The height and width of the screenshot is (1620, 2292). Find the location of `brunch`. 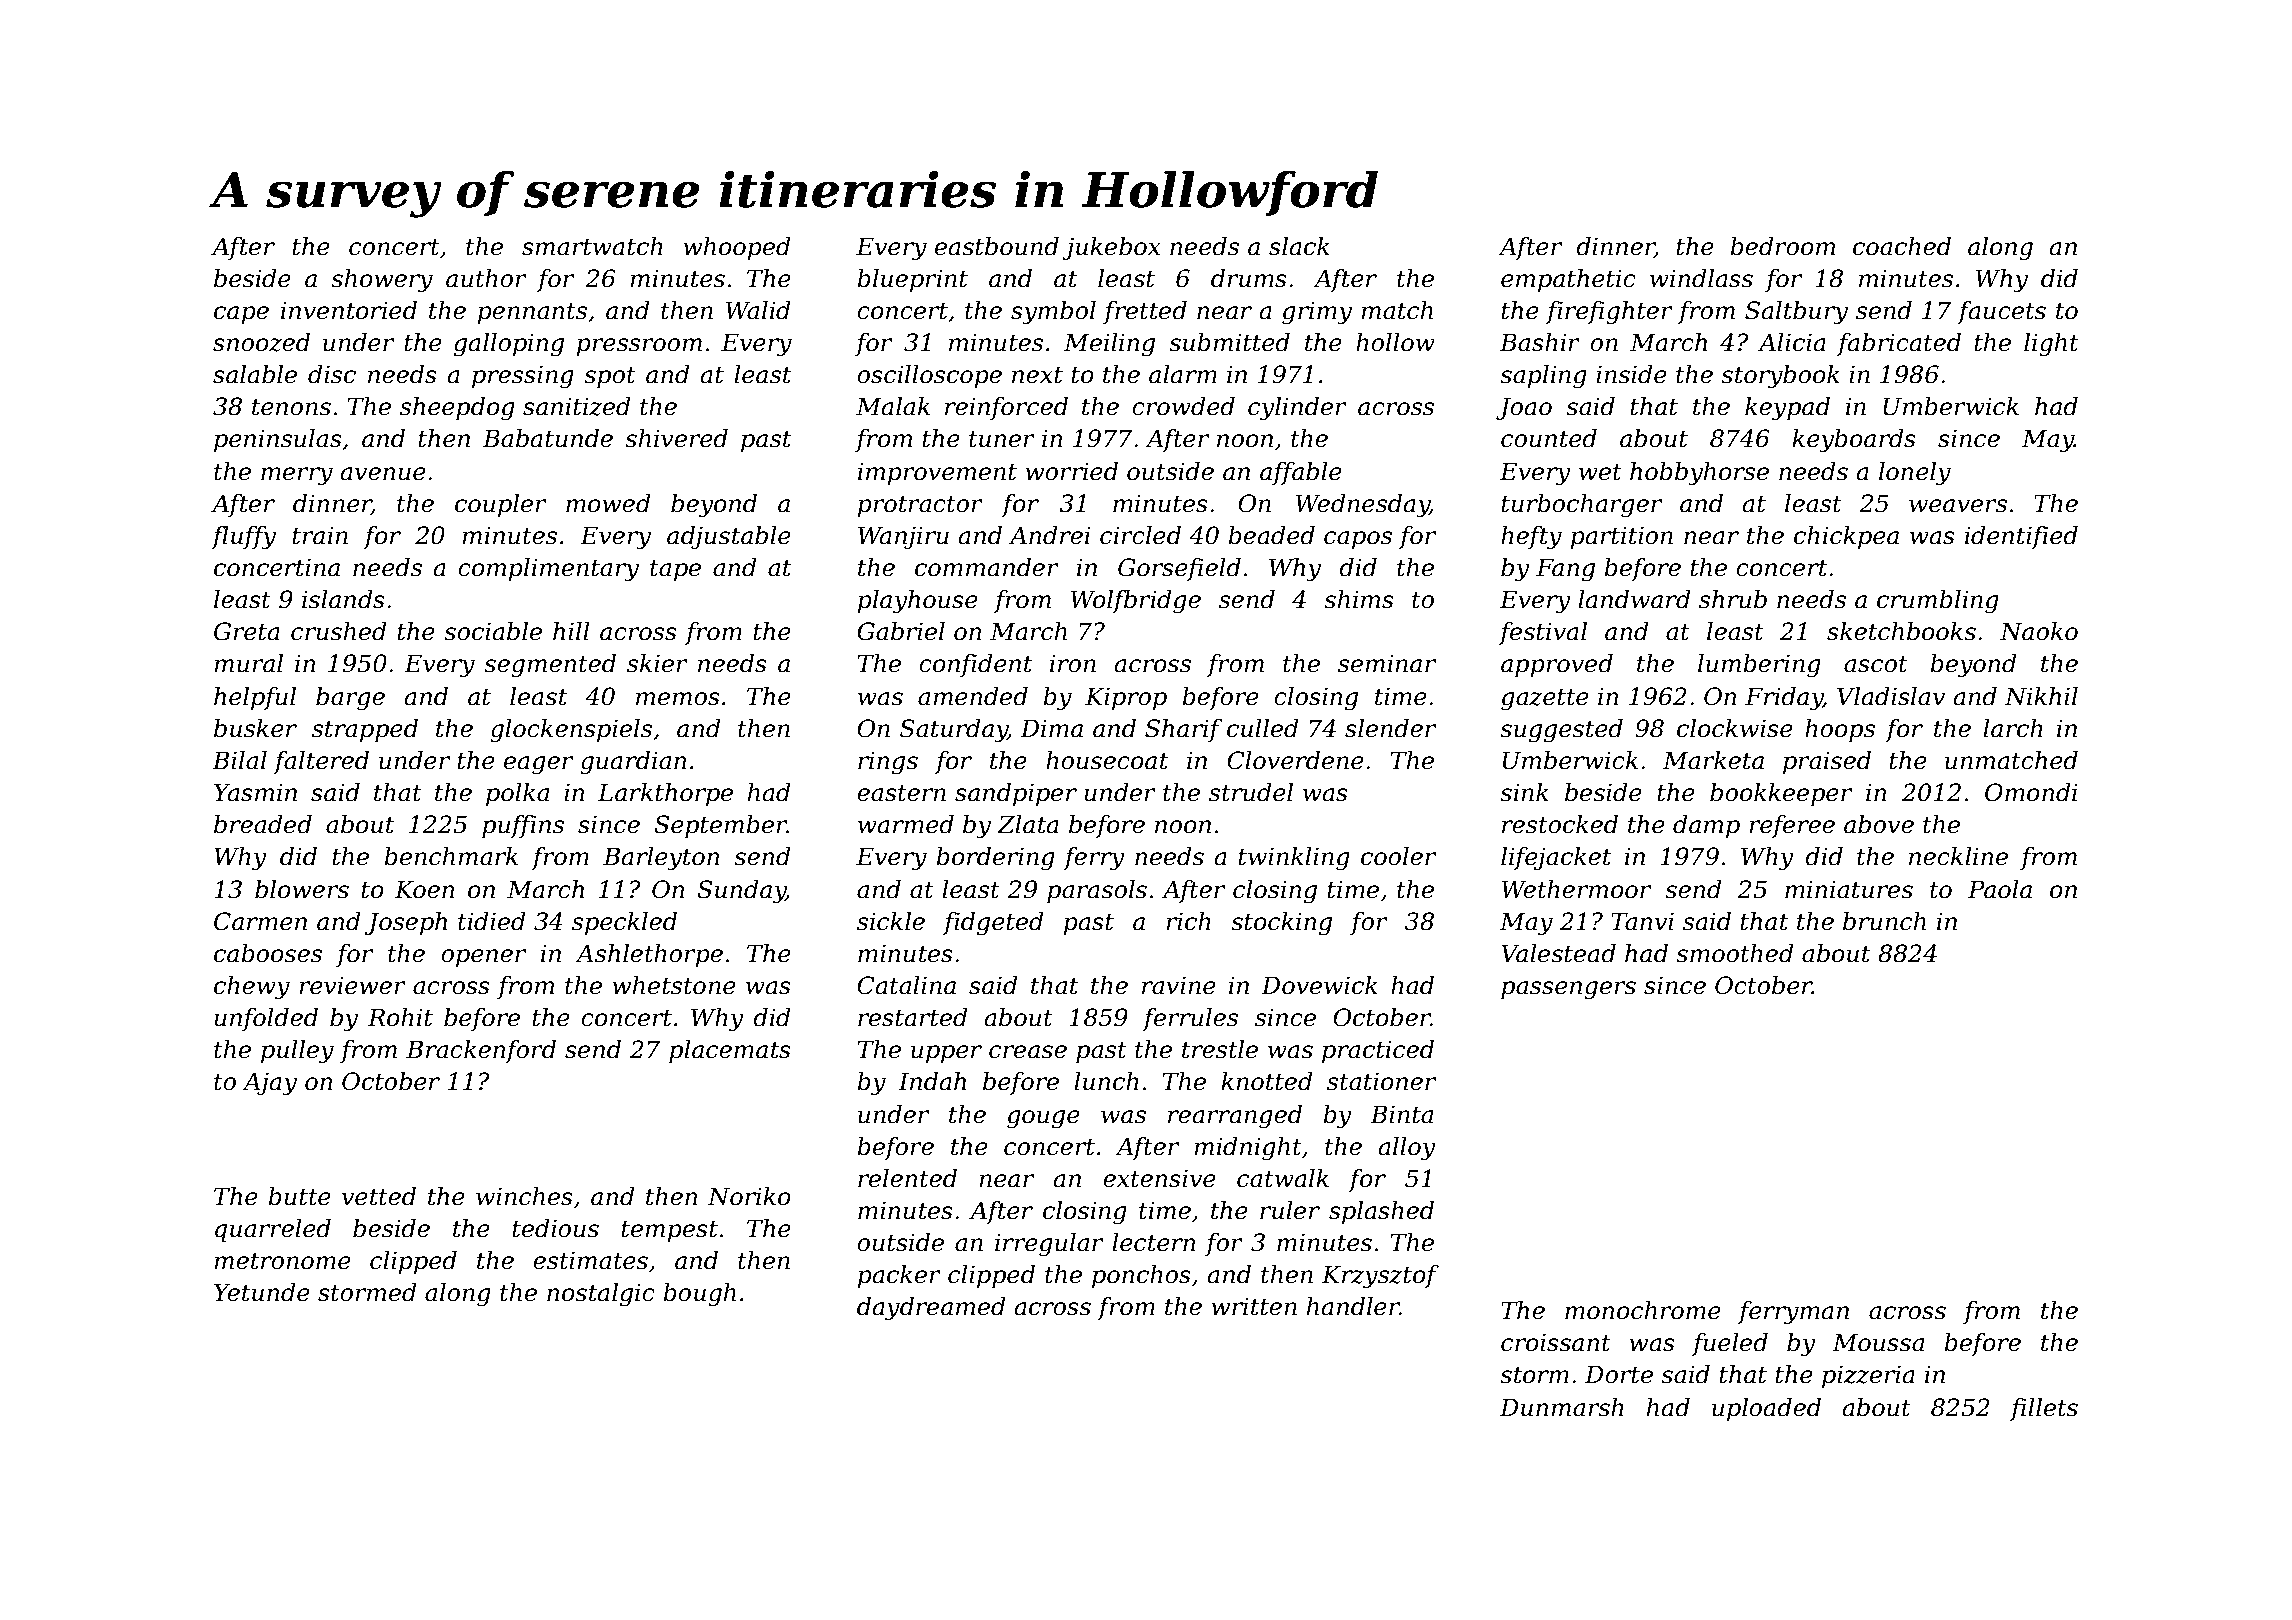

brunch is located at coordinates (1884, 921).
